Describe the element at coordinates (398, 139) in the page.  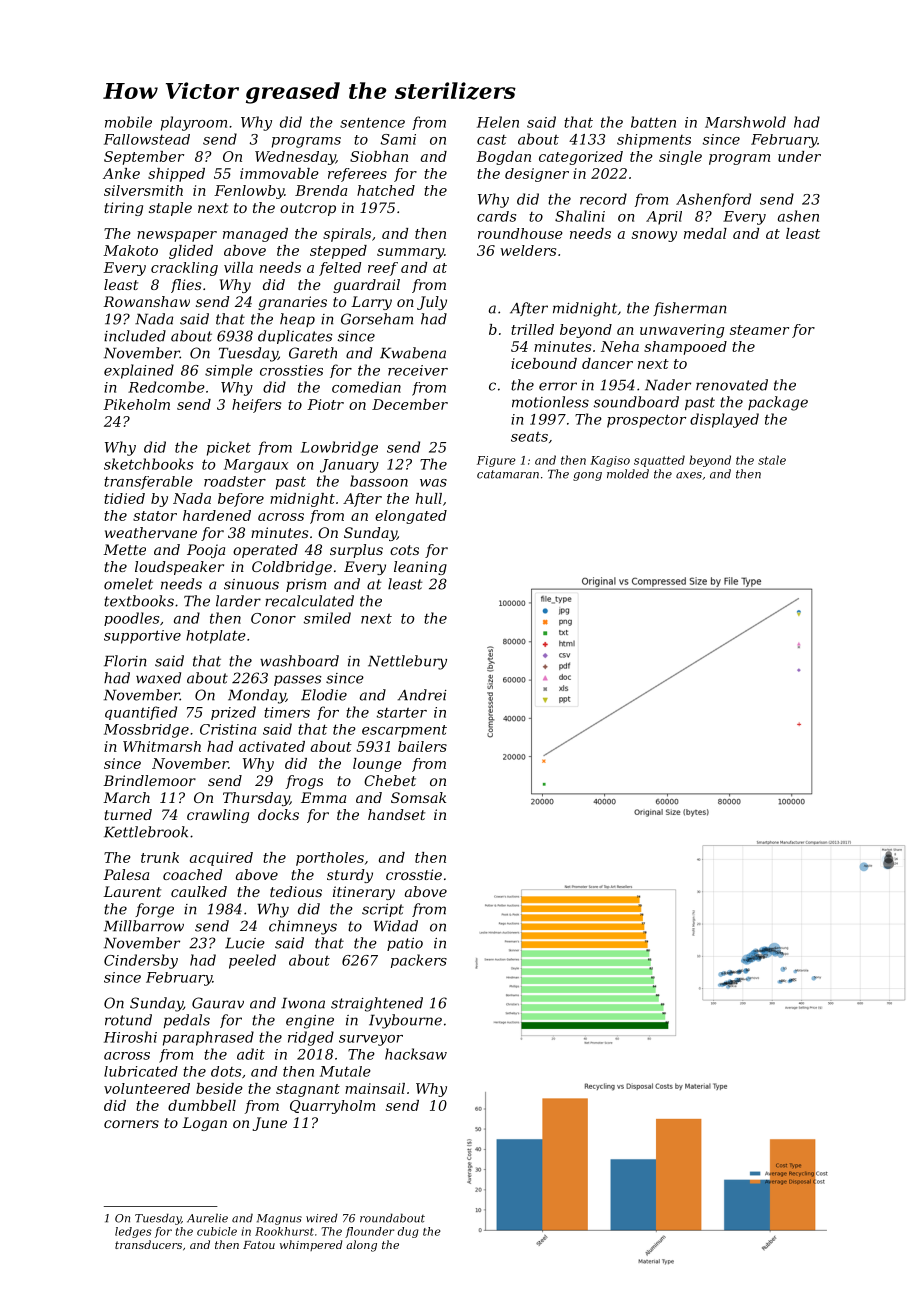
I see `Sami` at that location.
